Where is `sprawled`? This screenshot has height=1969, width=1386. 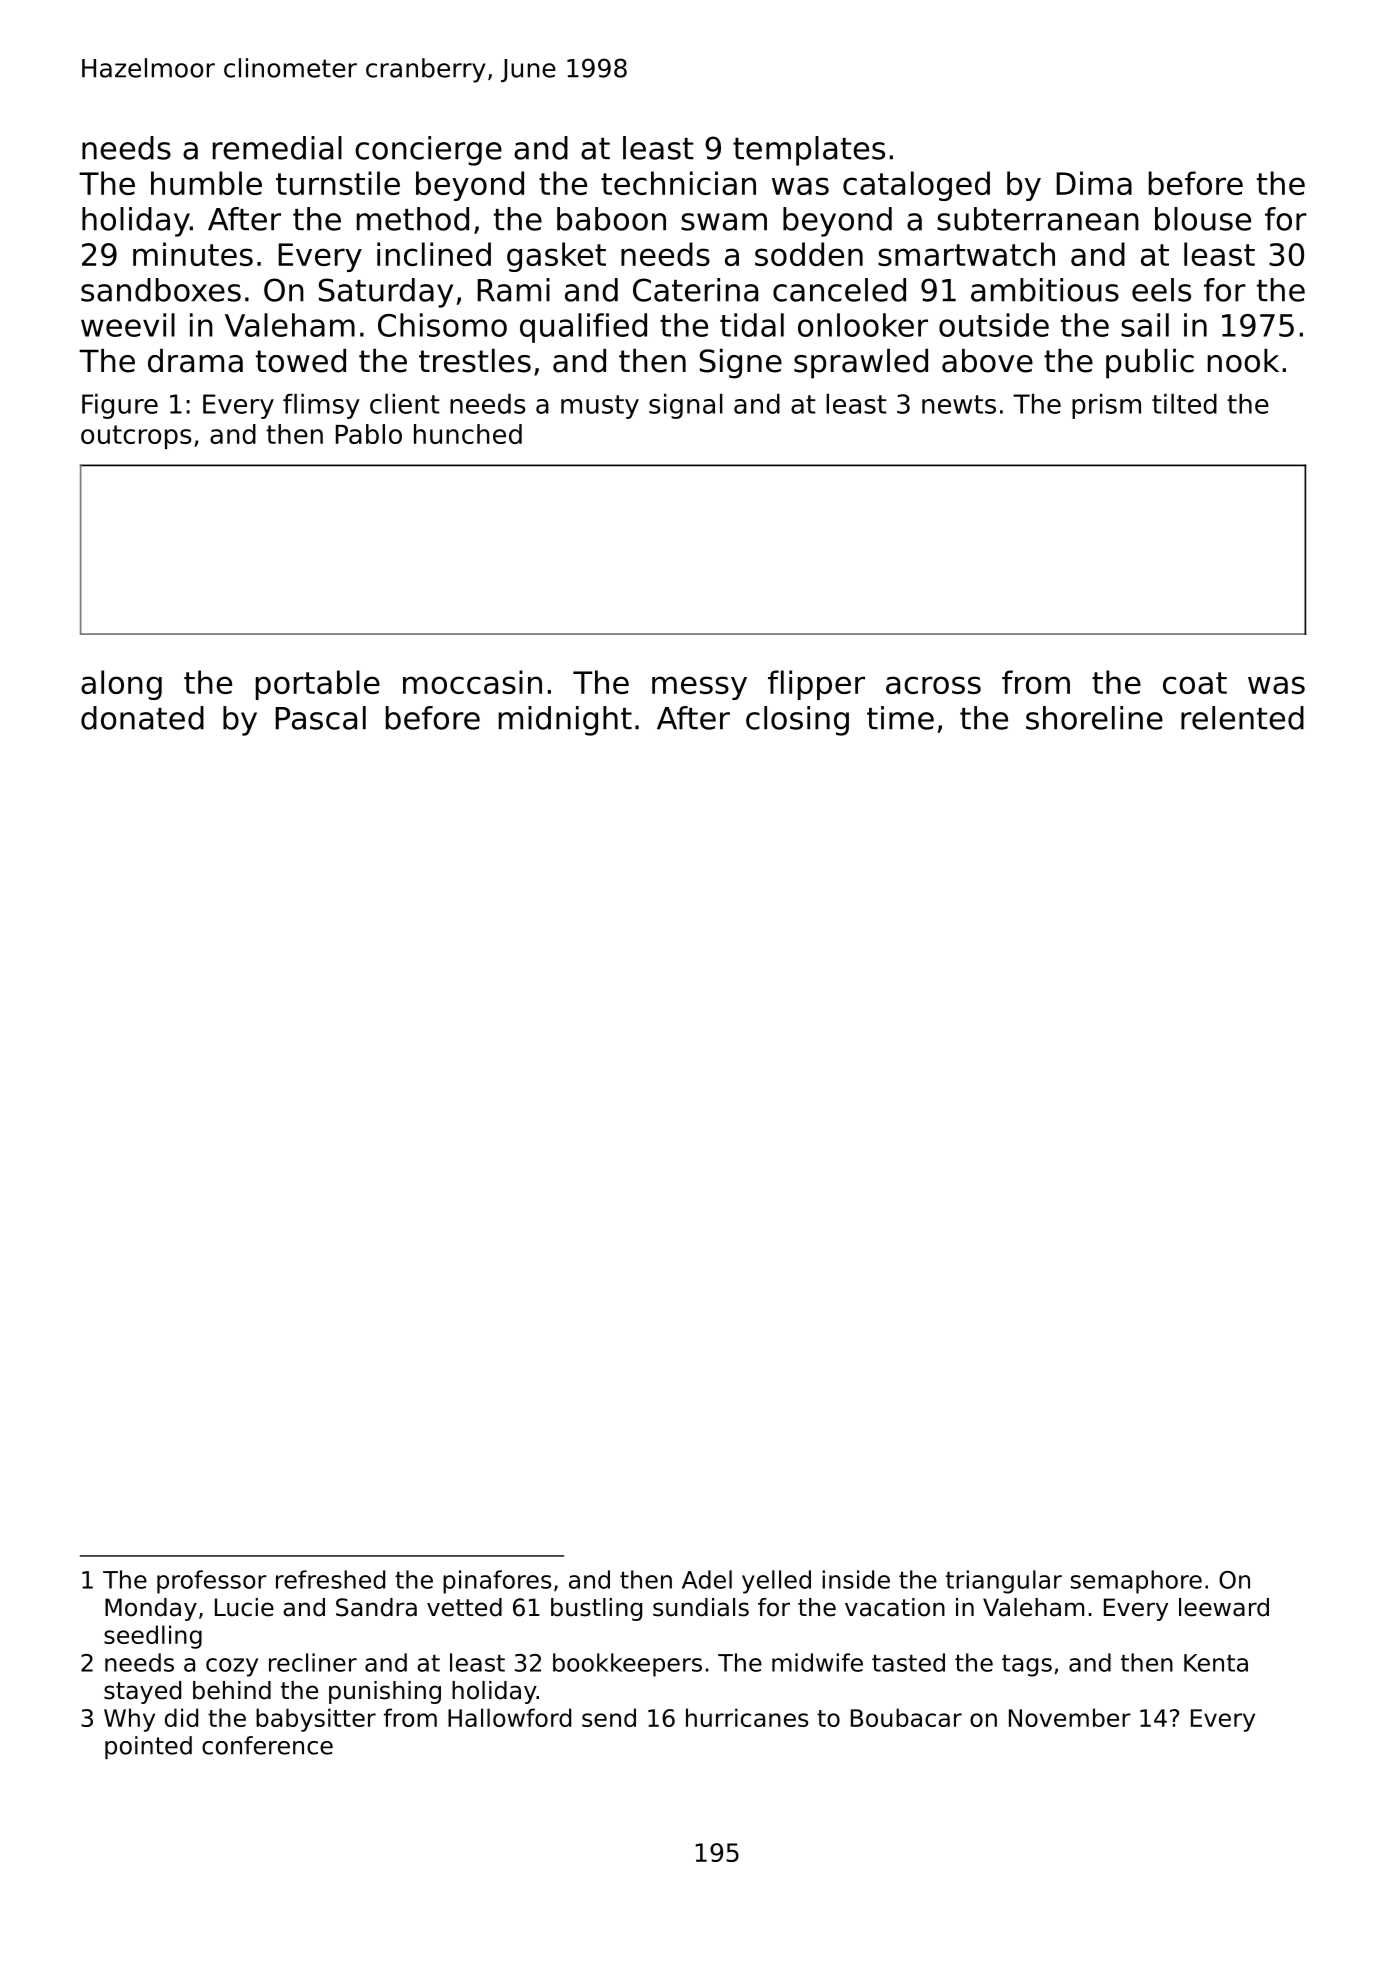
sprawled is located at coordinates (861, 364).
